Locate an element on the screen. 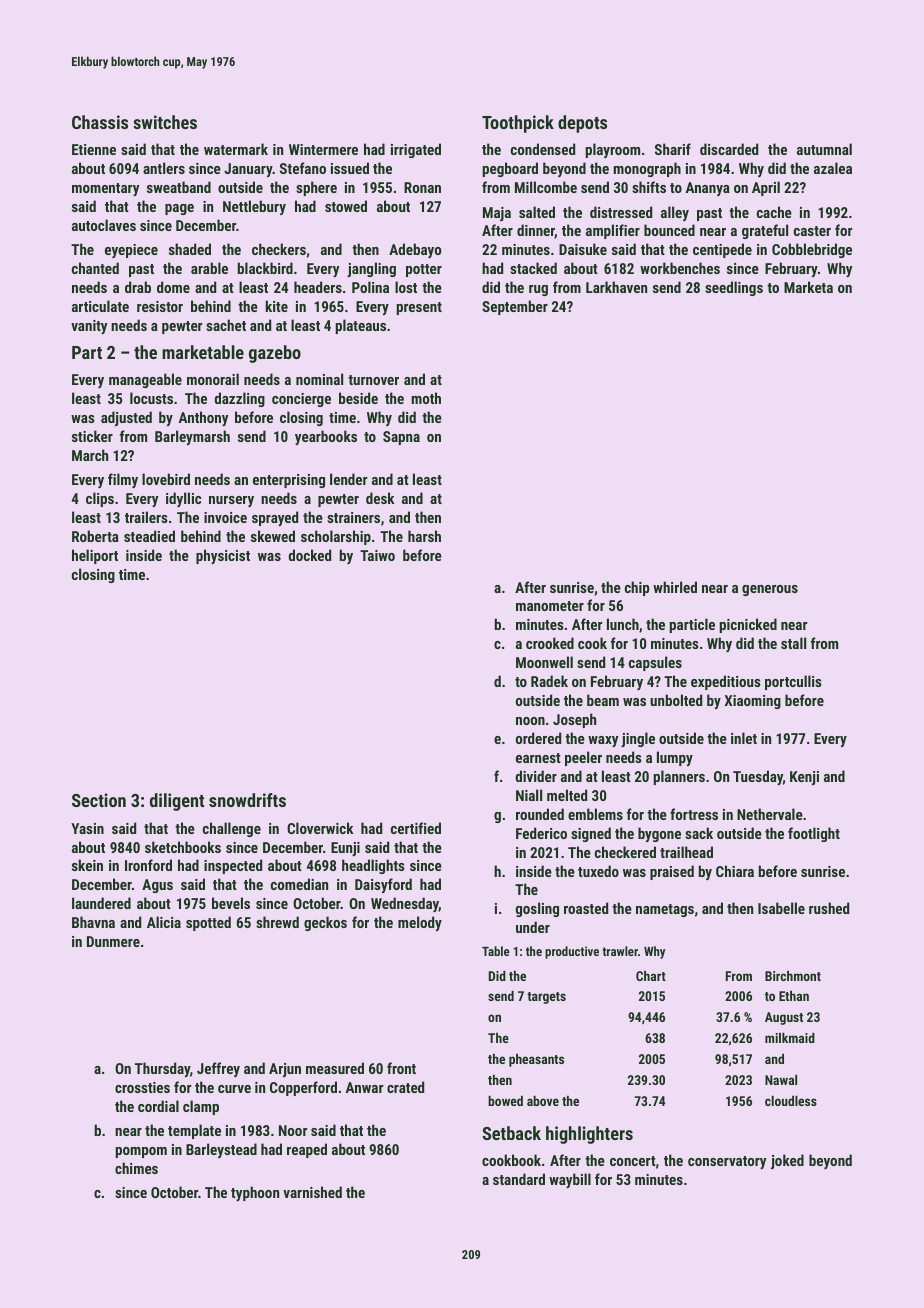  seedlings is located at coordinates (734, 288).
